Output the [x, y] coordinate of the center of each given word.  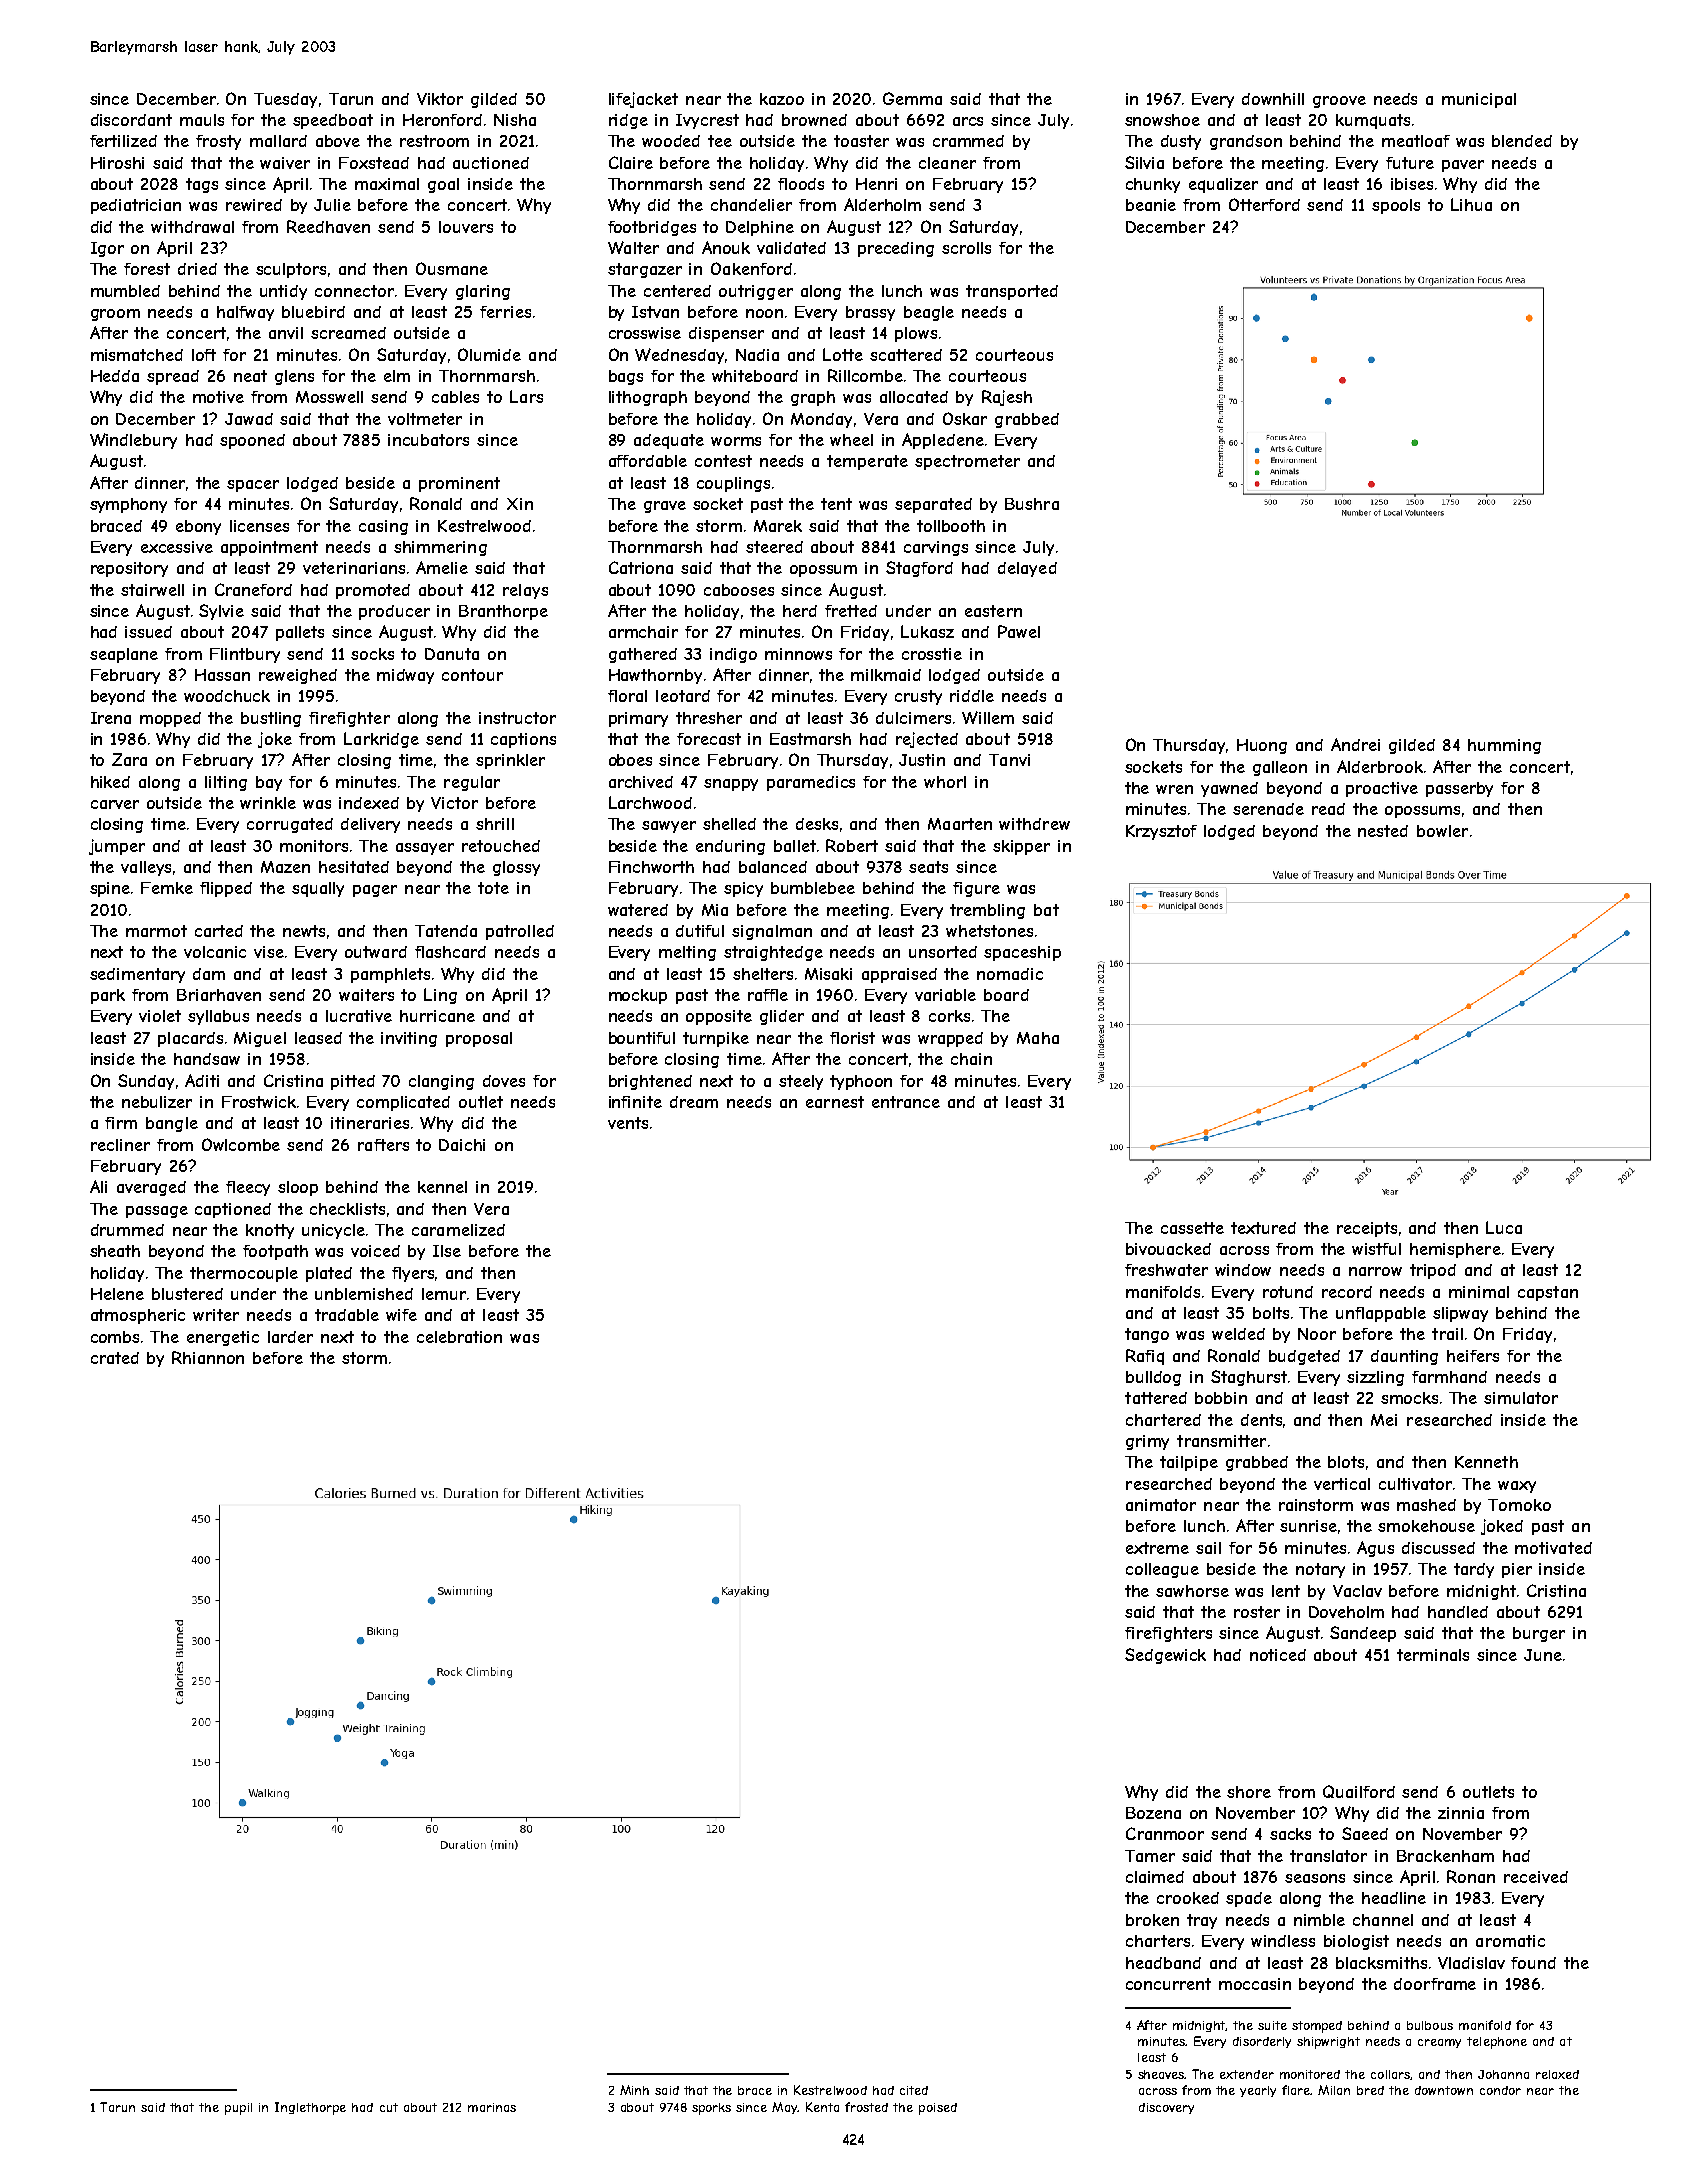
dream [694, 1102]
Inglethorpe [310, 2108]
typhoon [861, 1082]
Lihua [1471, 204]
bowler [1442, 831]
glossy [516, 868]
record [1347, 1292]
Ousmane [452, 268]
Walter [633, 247]
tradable [347, 1315]
